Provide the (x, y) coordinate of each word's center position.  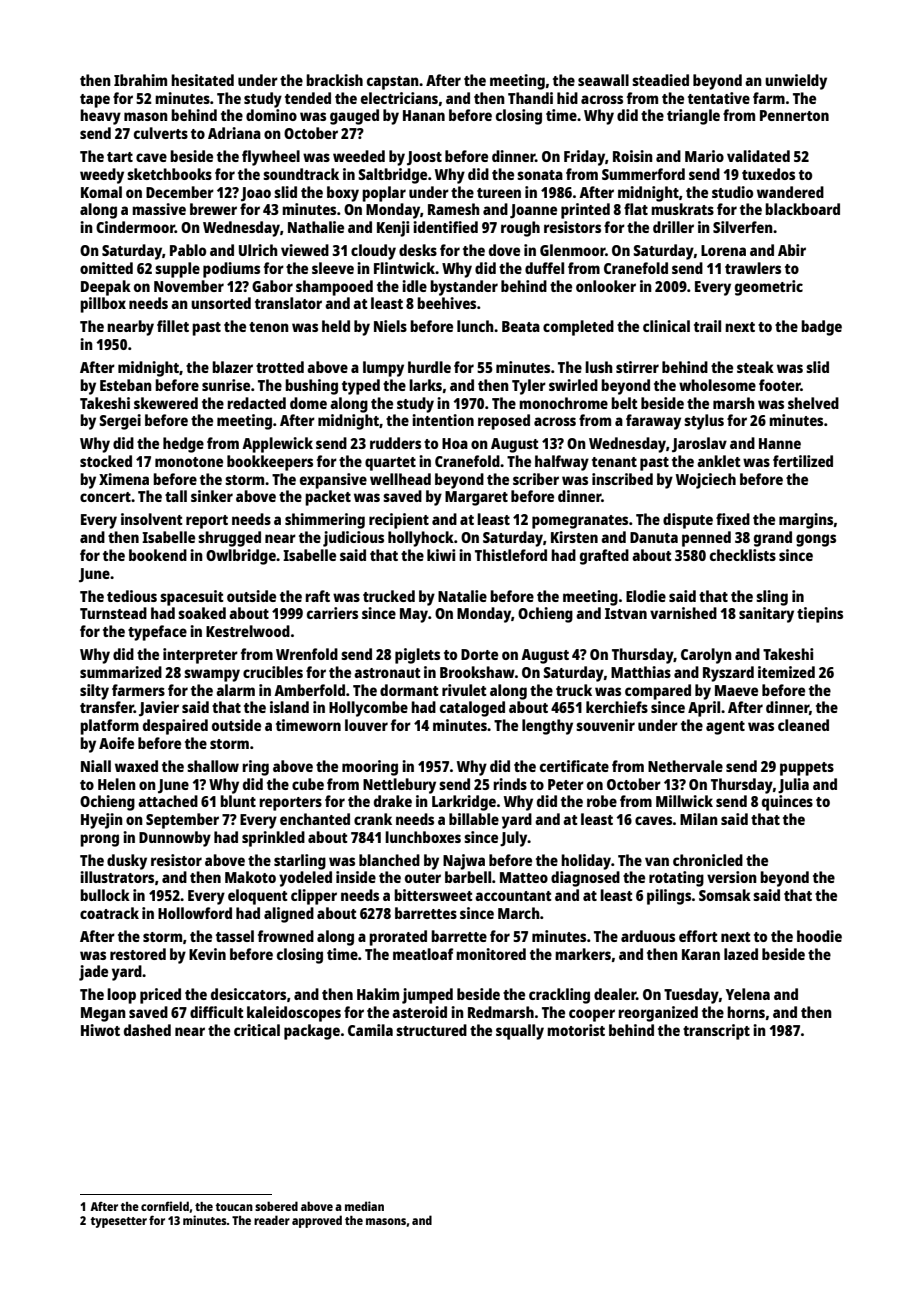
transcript (716, 1032)
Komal (101, 192)
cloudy (373, 252)
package (312, 1032)
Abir (792, 250)
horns (746, 1012)
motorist (576, 1030)
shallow (213, 766)
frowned (286, 936)
